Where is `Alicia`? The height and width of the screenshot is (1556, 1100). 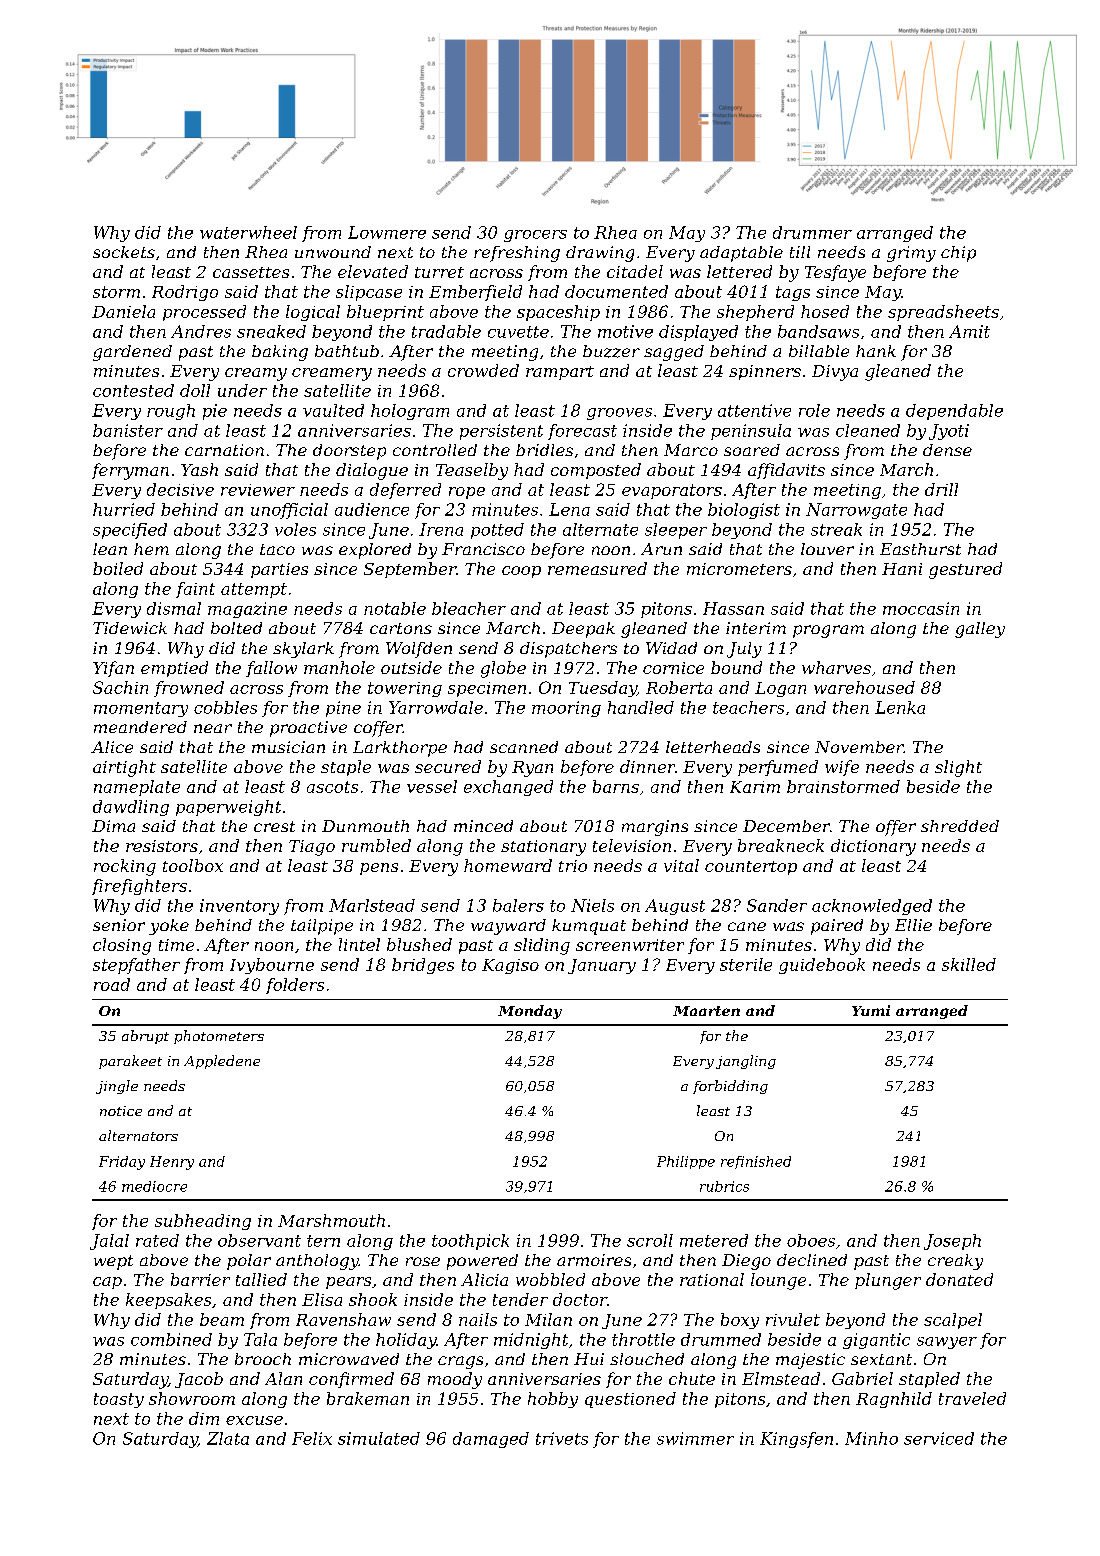
Alicia is located at coordinates (484, 1279).
